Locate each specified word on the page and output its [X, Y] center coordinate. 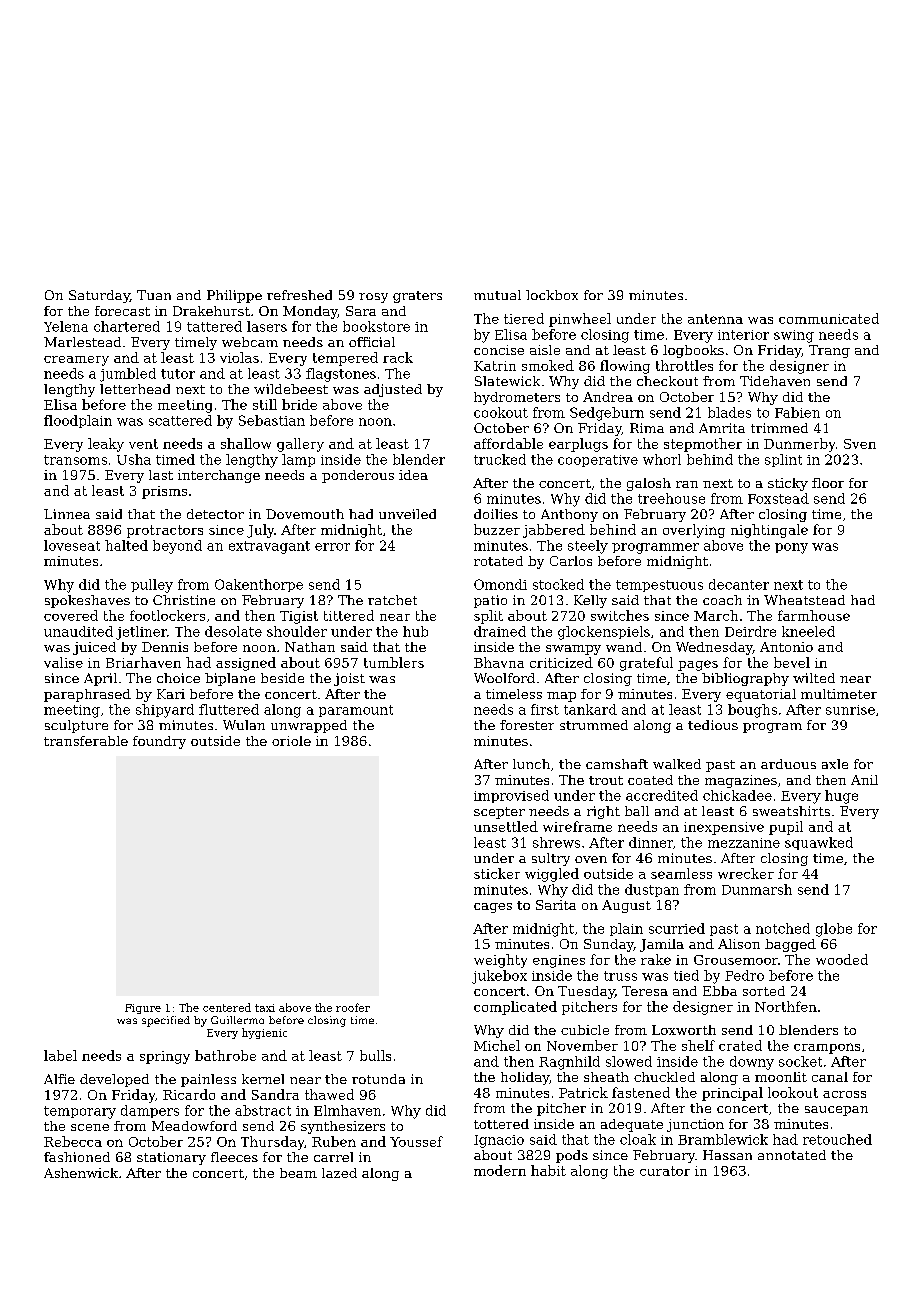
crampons [827, 1048]
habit [548, 1170]
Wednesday [714, 648]
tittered [349, 615]
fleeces [234, 1157]
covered [71, 615]
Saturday [99, 296]
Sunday [609, 945]
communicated [829, 318]
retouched [837, 1139]
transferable [86, 741]
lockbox [552, 295]
